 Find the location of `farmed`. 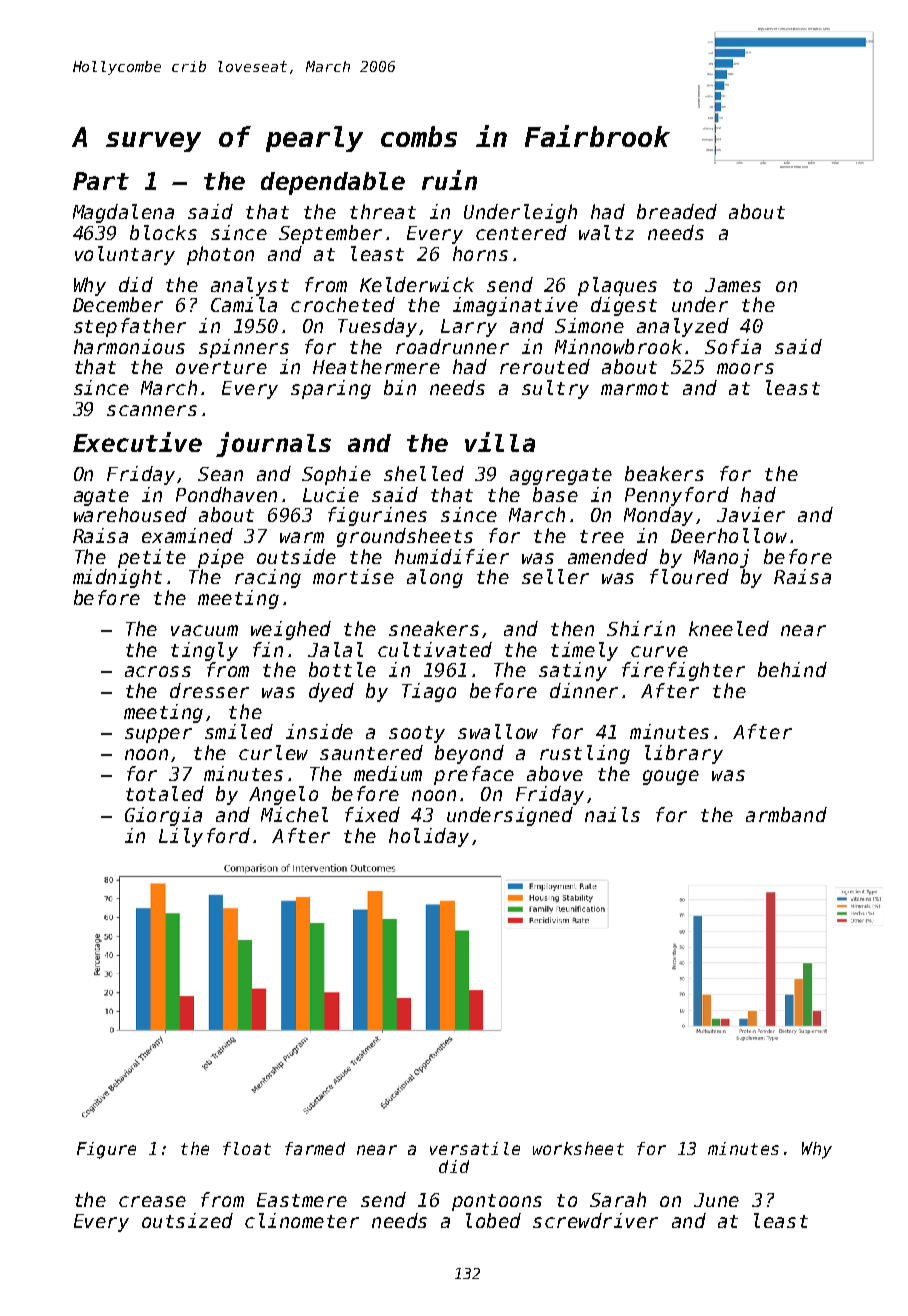

farmed is located at coordinates (315, 1148).
